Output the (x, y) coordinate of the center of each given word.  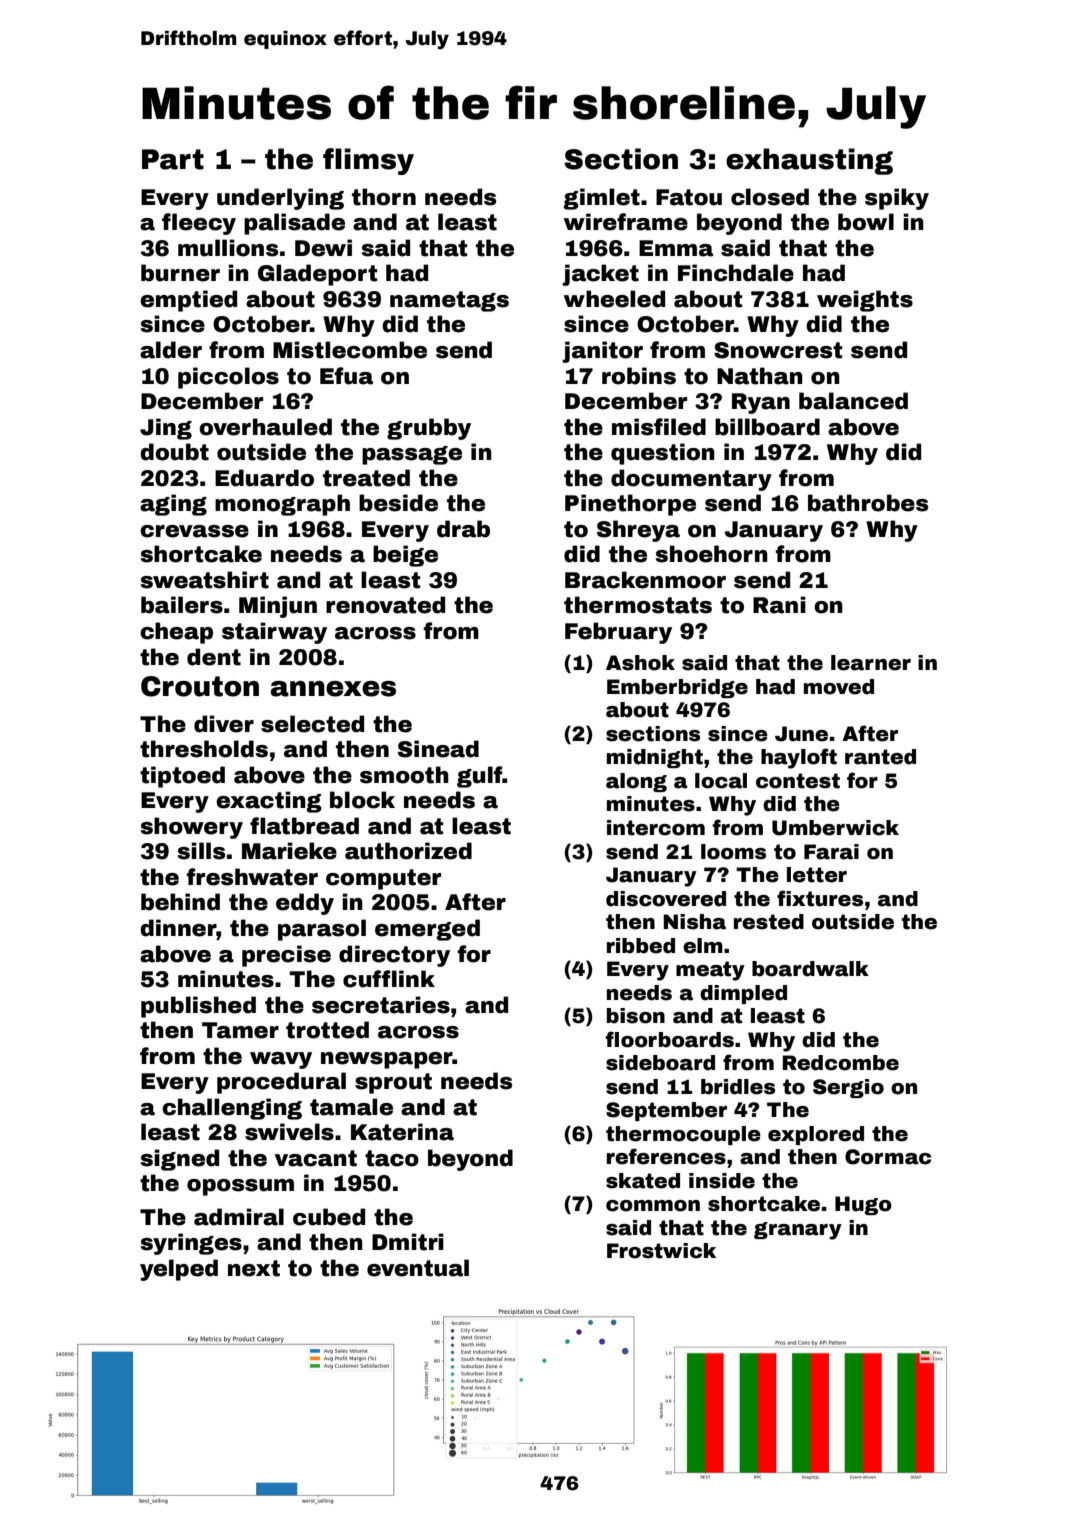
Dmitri (408, 1242)
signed (179, 1160)
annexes (333, 689)
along (636, 782)
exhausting (809, 161)
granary (798, 1231)
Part (173, 159)
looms (733, 852)
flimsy (368, 161)
